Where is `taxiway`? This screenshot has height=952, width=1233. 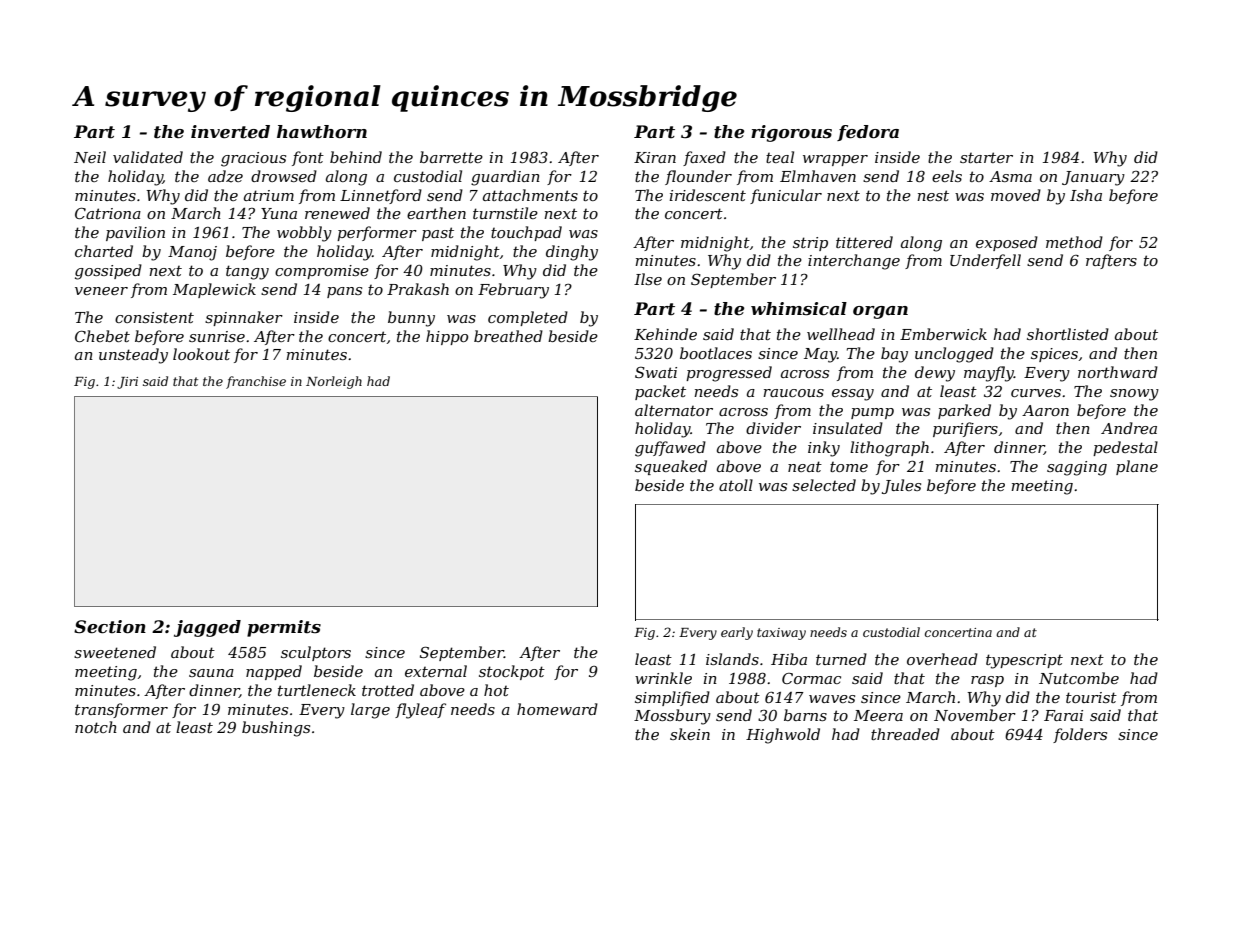
taxiway is located at coordinates (781, 634).
